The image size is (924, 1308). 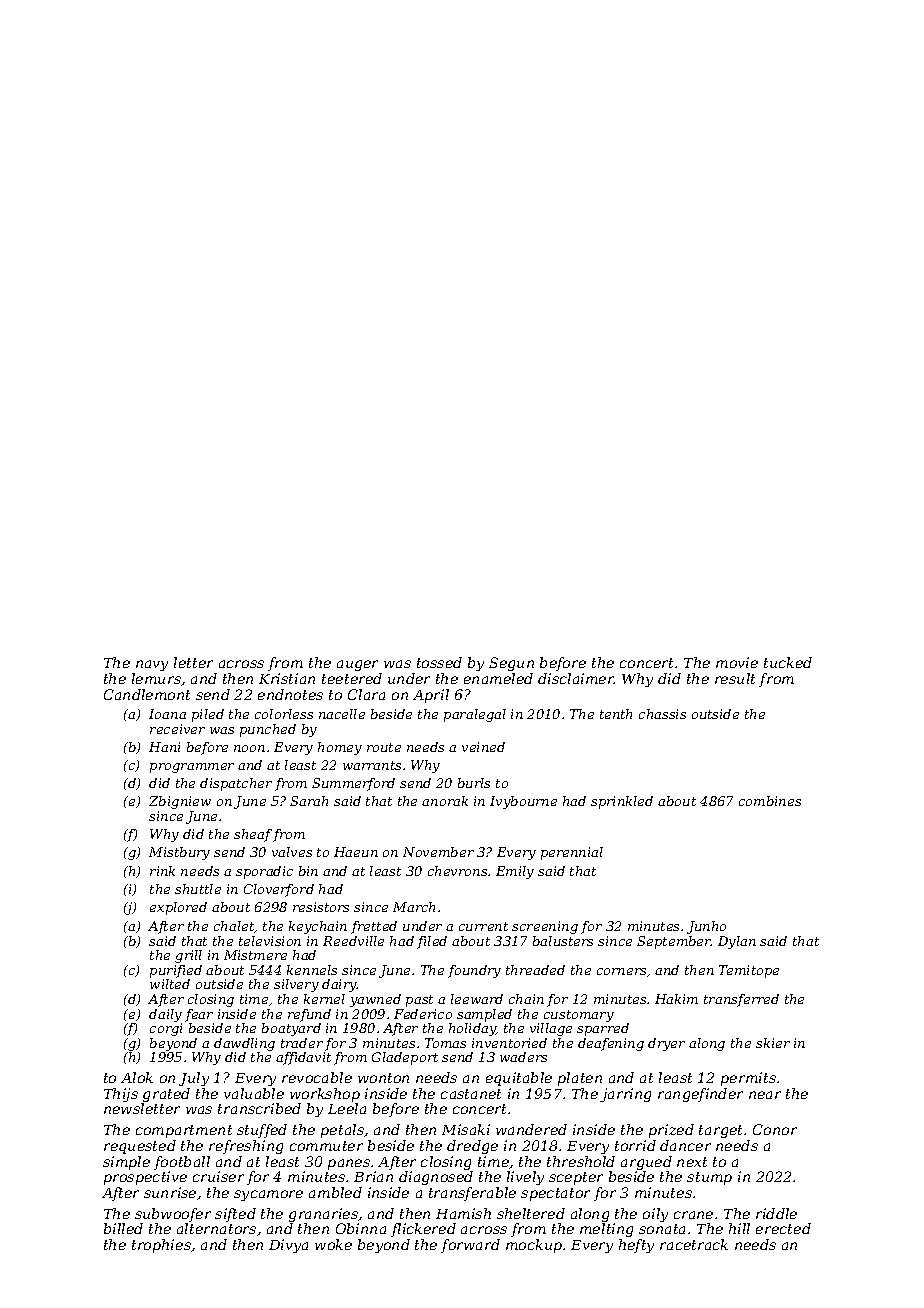 I want to click on Ivybourne, so click(x=523, y=802).
